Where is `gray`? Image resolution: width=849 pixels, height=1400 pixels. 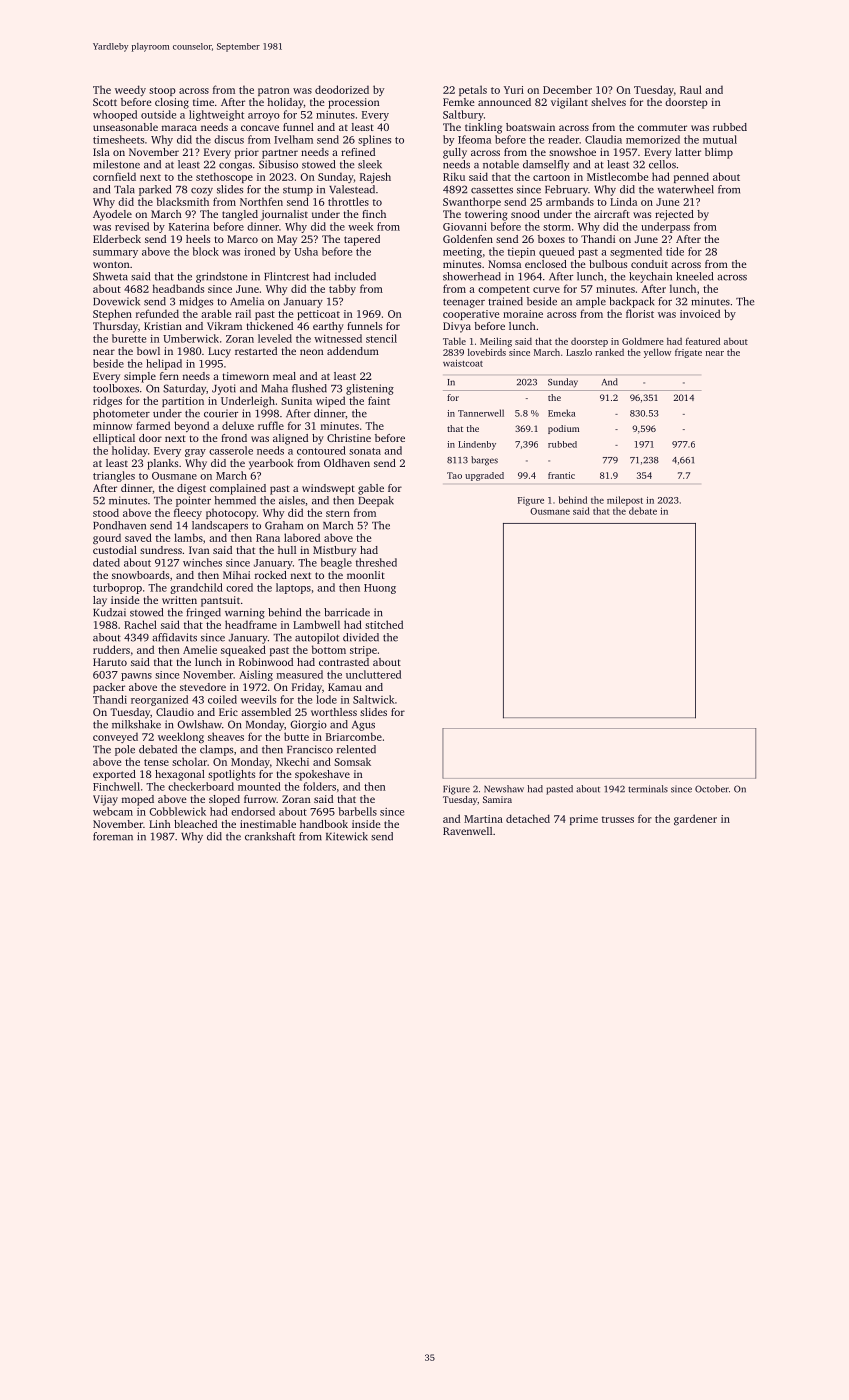 gray is located at coordinates (195, 453).
